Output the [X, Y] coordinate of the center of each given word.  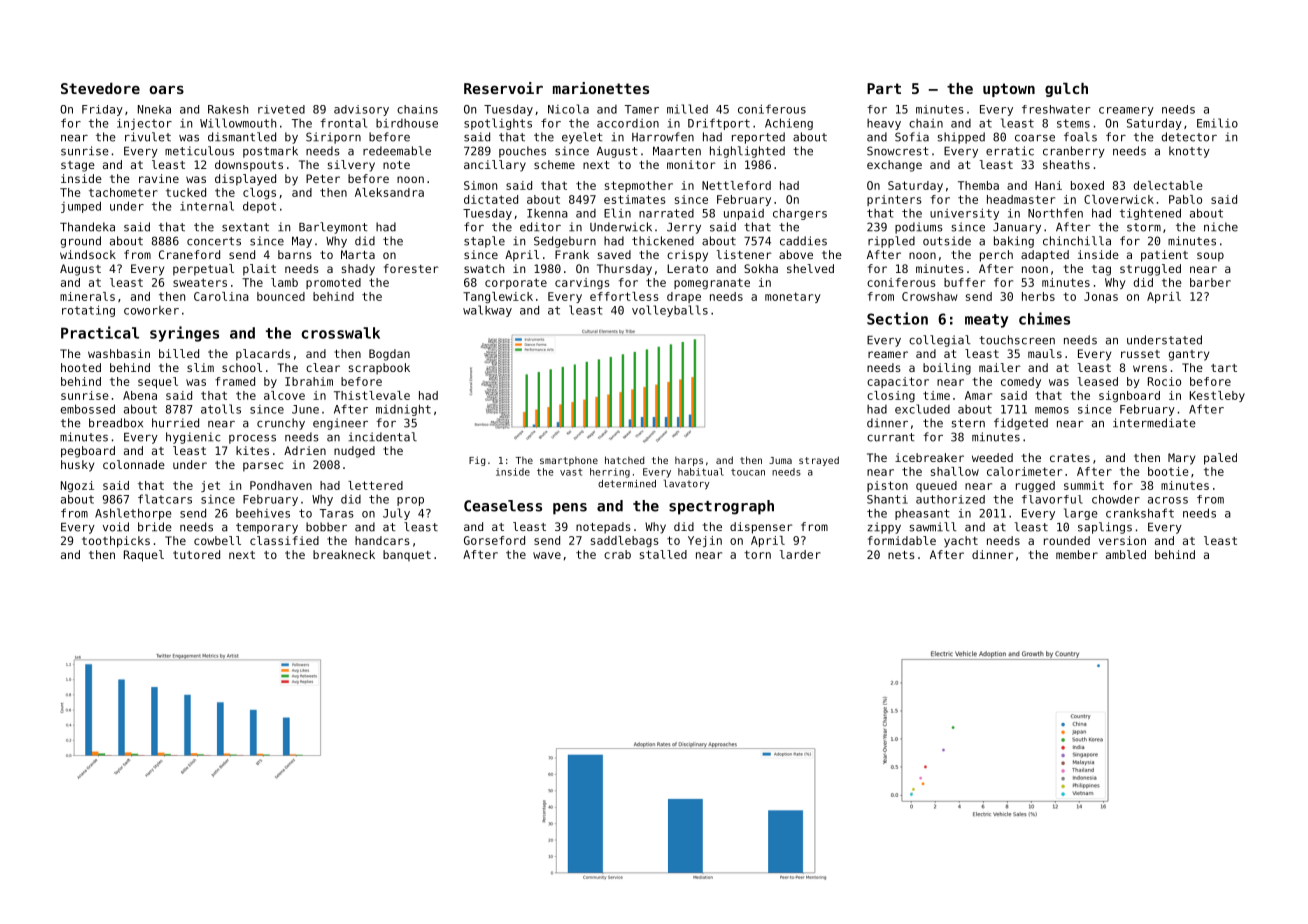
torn [757, 554]
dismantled [242, 137]
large [1080, 514]
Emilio [1217, 123]
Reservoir [503, 88]
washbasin [119, 353]
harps [689, 461]
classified [284, 540]
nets [901, 555]
